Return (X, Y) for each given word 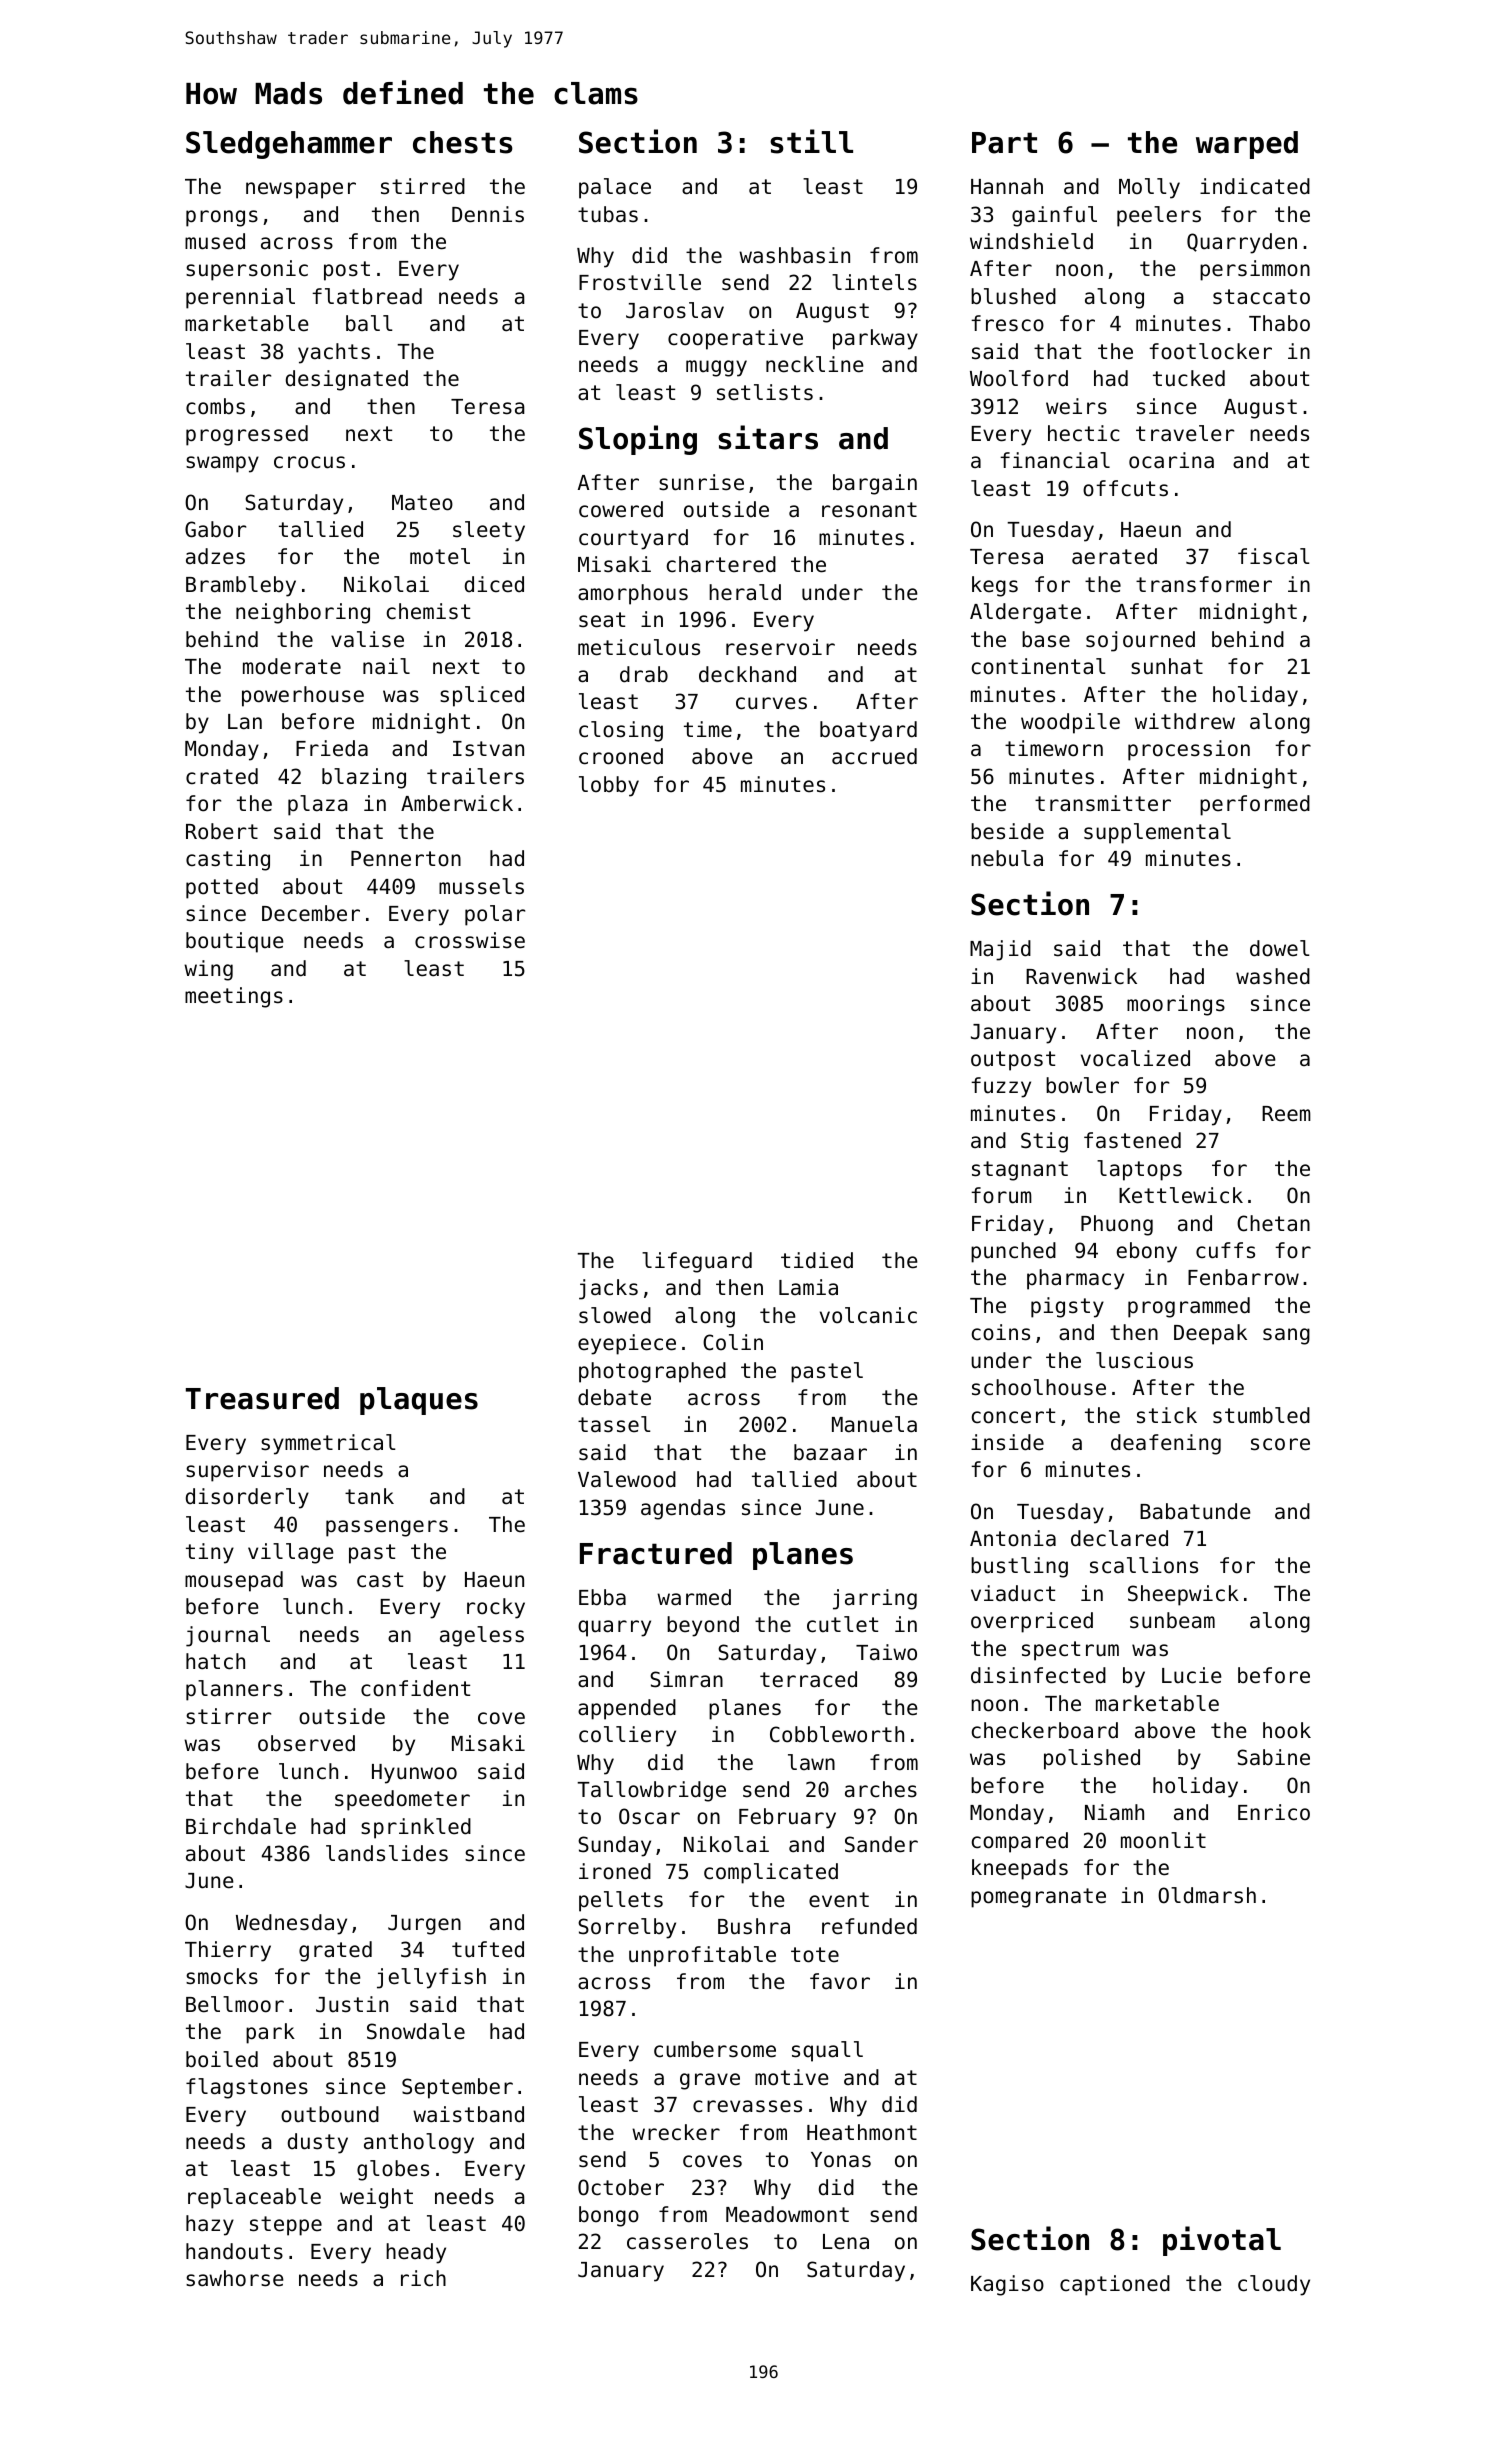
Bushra (754, 1926)
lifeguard (697, 1262)
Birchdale (241, 1826)
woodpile (1070, 723)
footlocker (1210, 351)
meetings (234, 997)
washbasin (794, 255)
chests (463, 142)
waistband (468, 2114)
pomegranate (1038, 1898)
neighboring (303, 613)
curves (771, 703)
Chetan (1273, 1223)
